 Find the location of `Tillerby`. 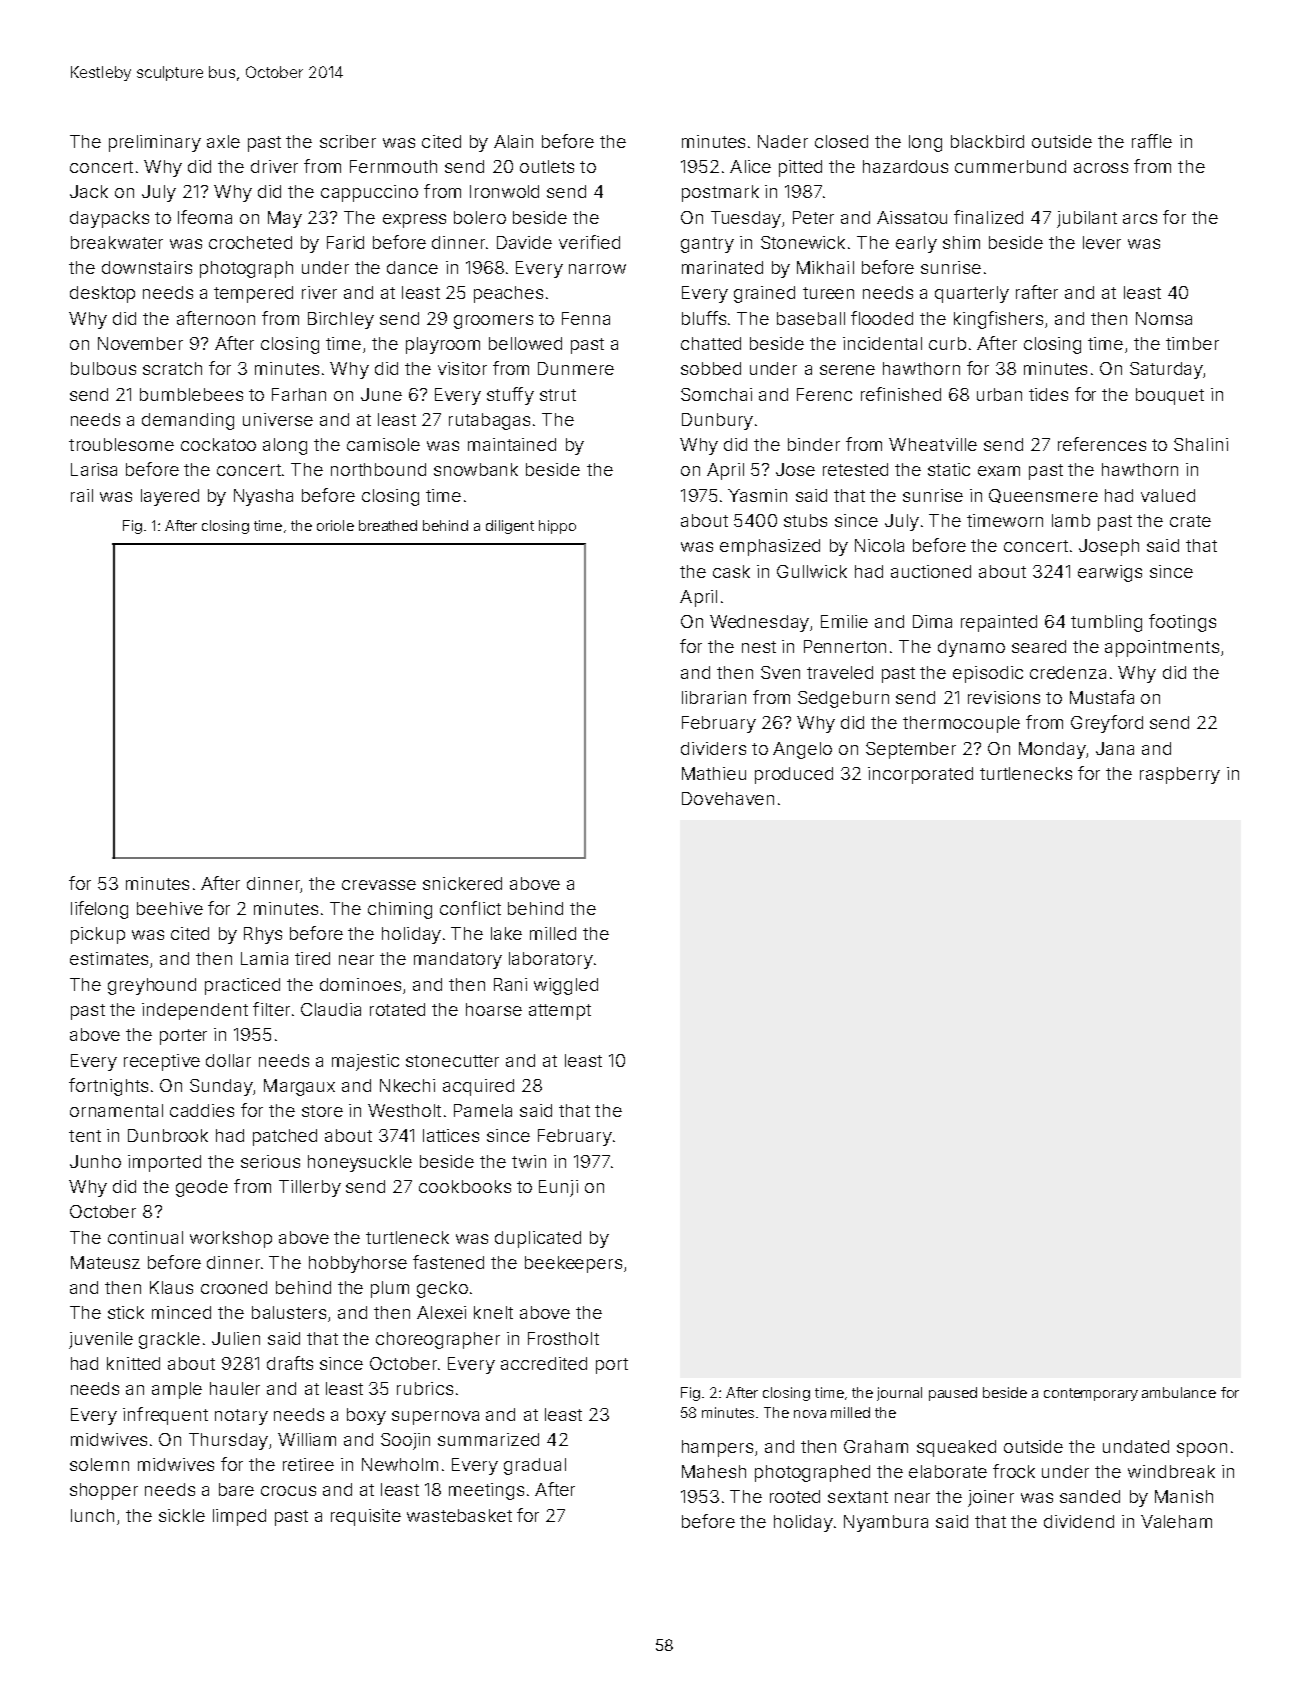

Tillerby is located at coordinates (310, 1188).
